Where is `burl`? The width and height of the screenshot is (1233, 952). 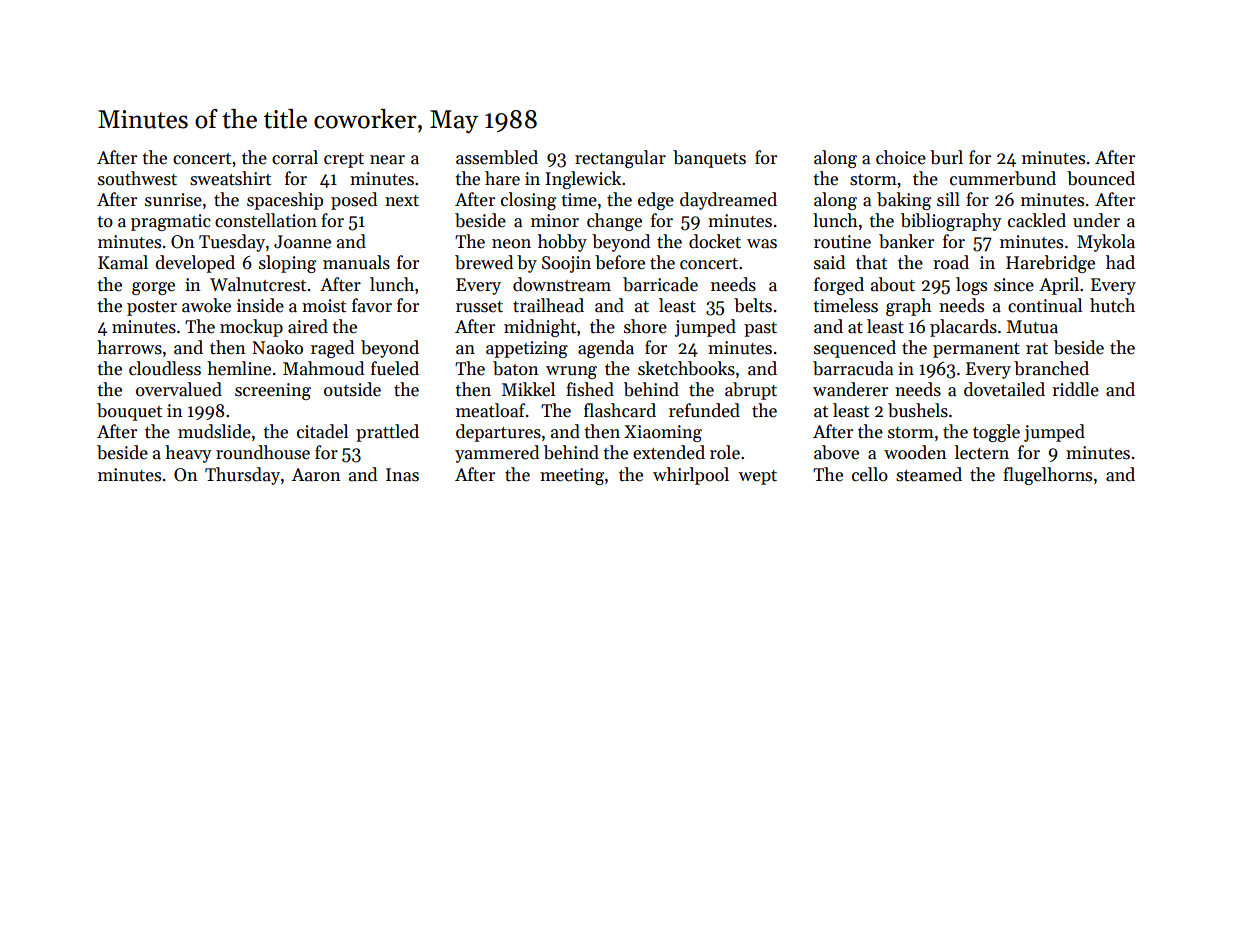 burl is located at coordinates (946, 157).
